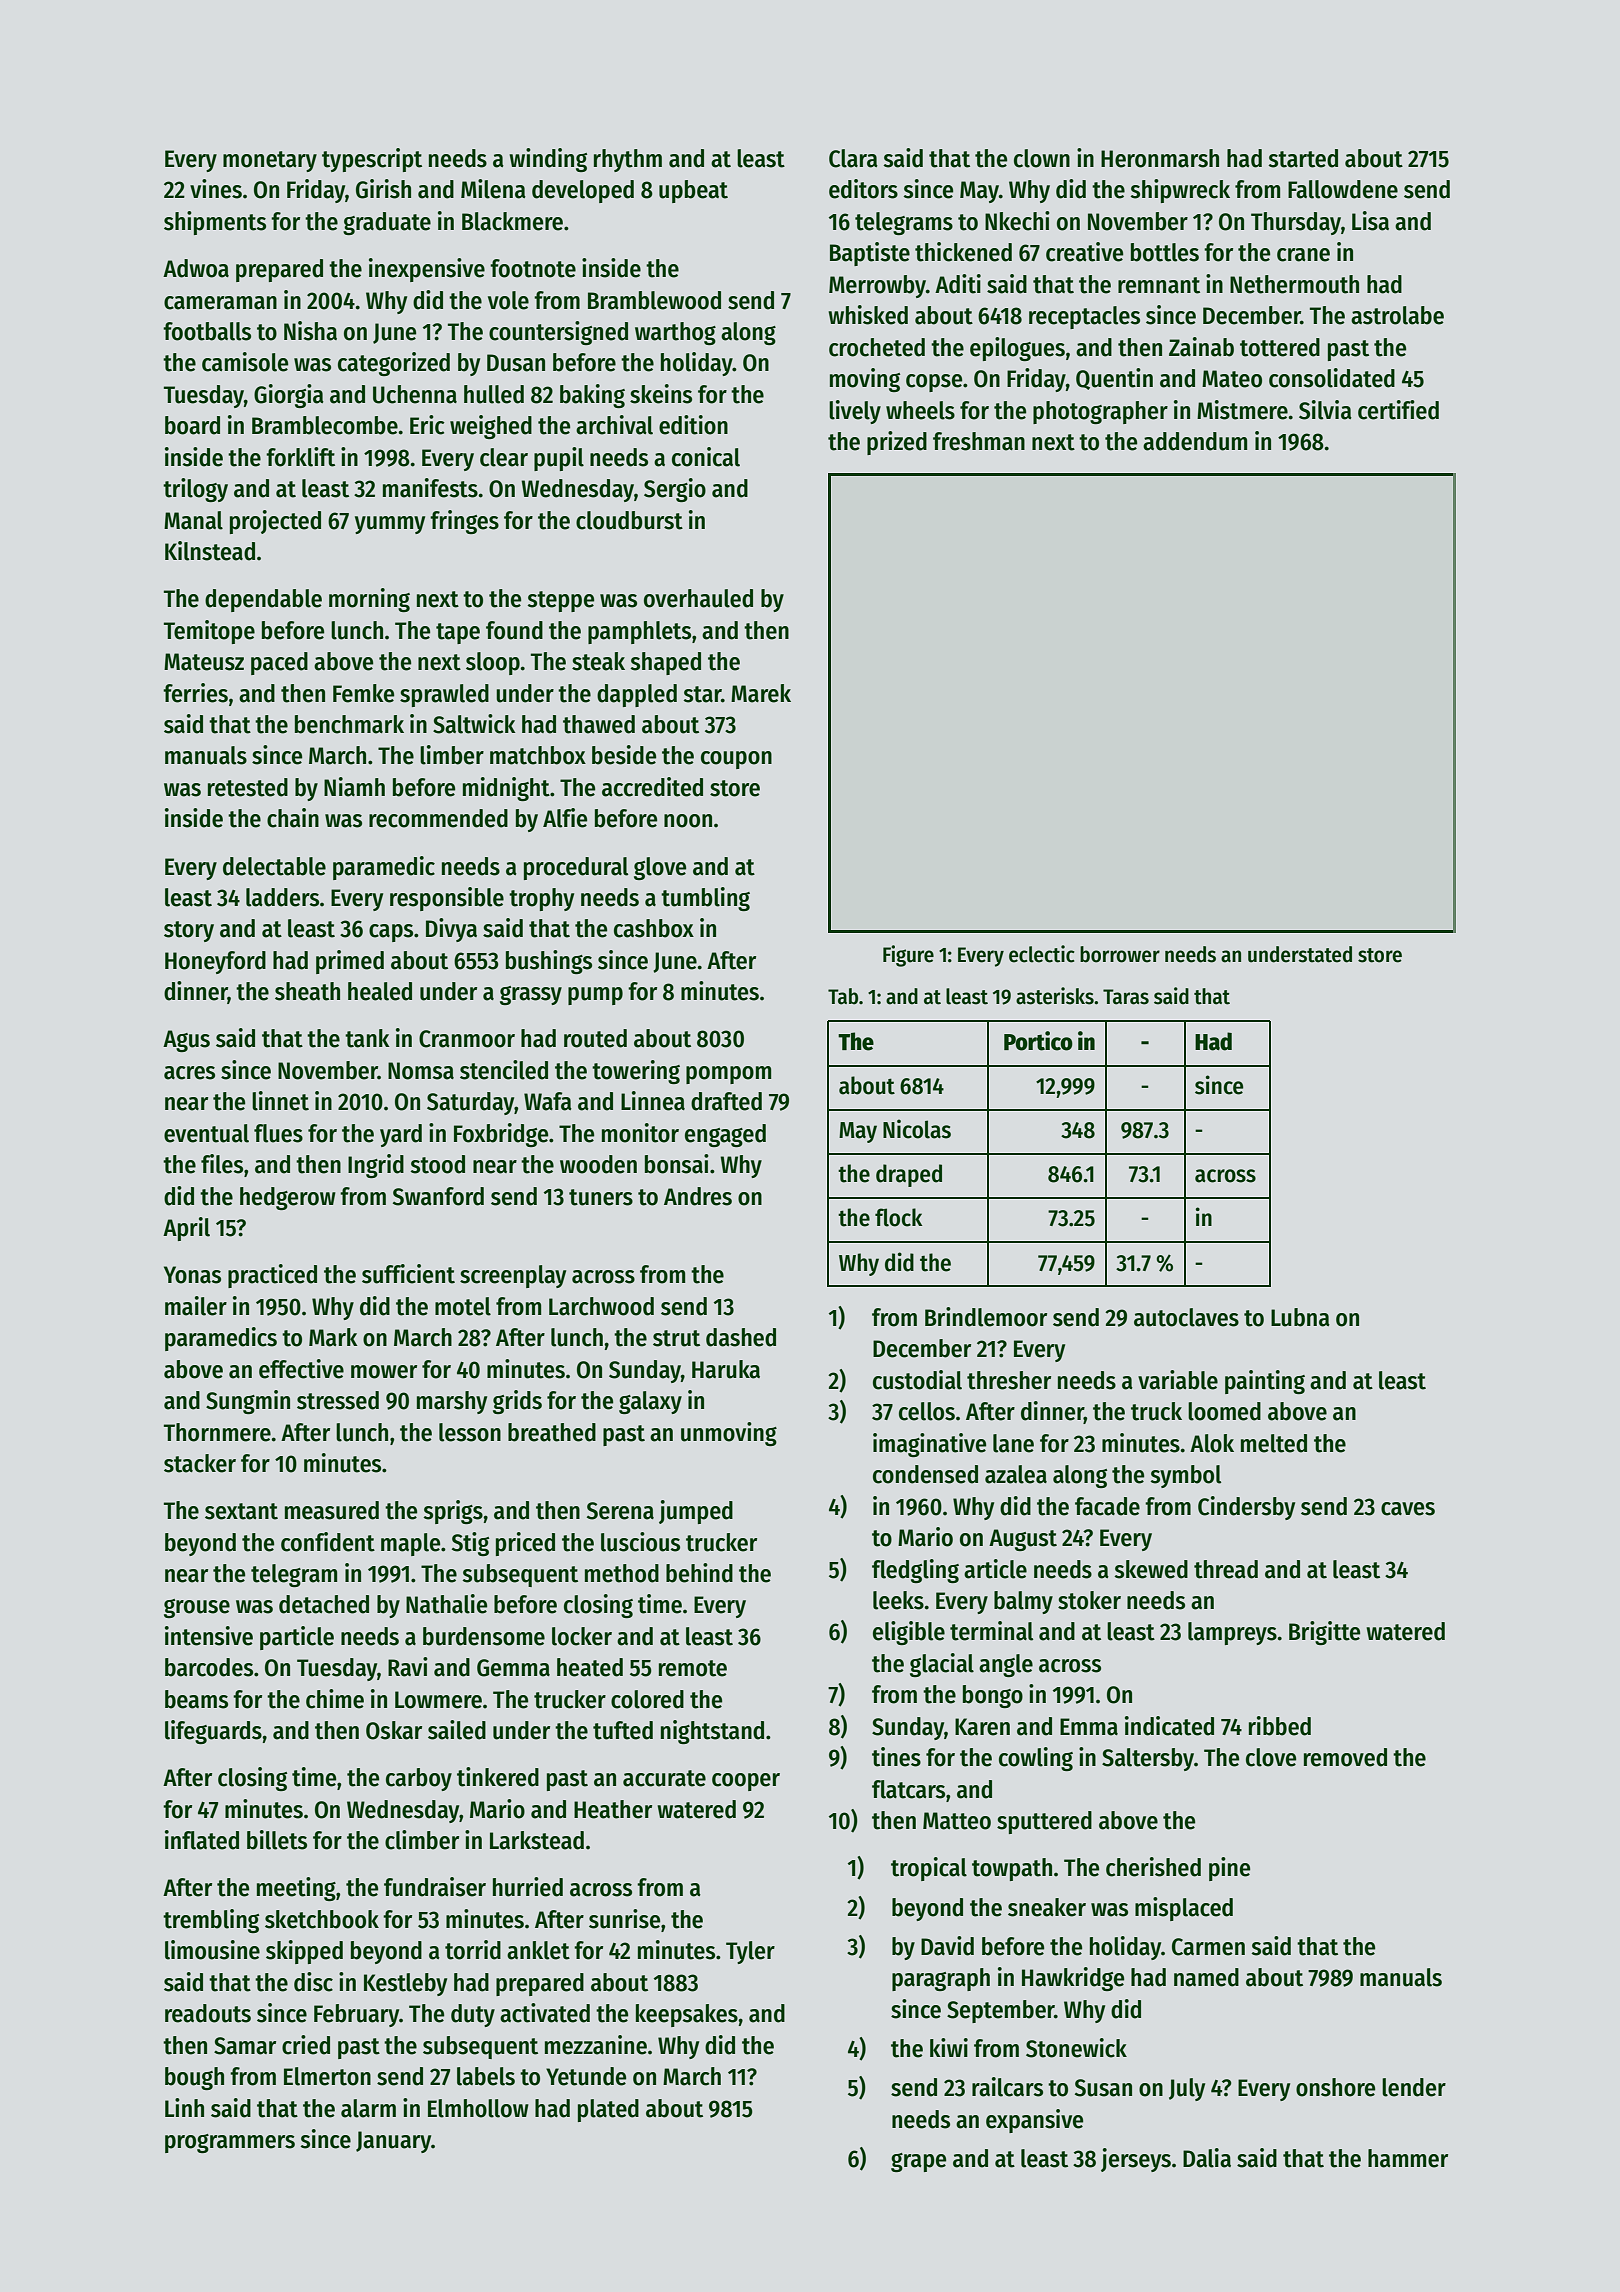 The image size is (1620, 2292). Describe the element at coordinates (1165, 252) in the screenshot. I see `bottles` at that location.
